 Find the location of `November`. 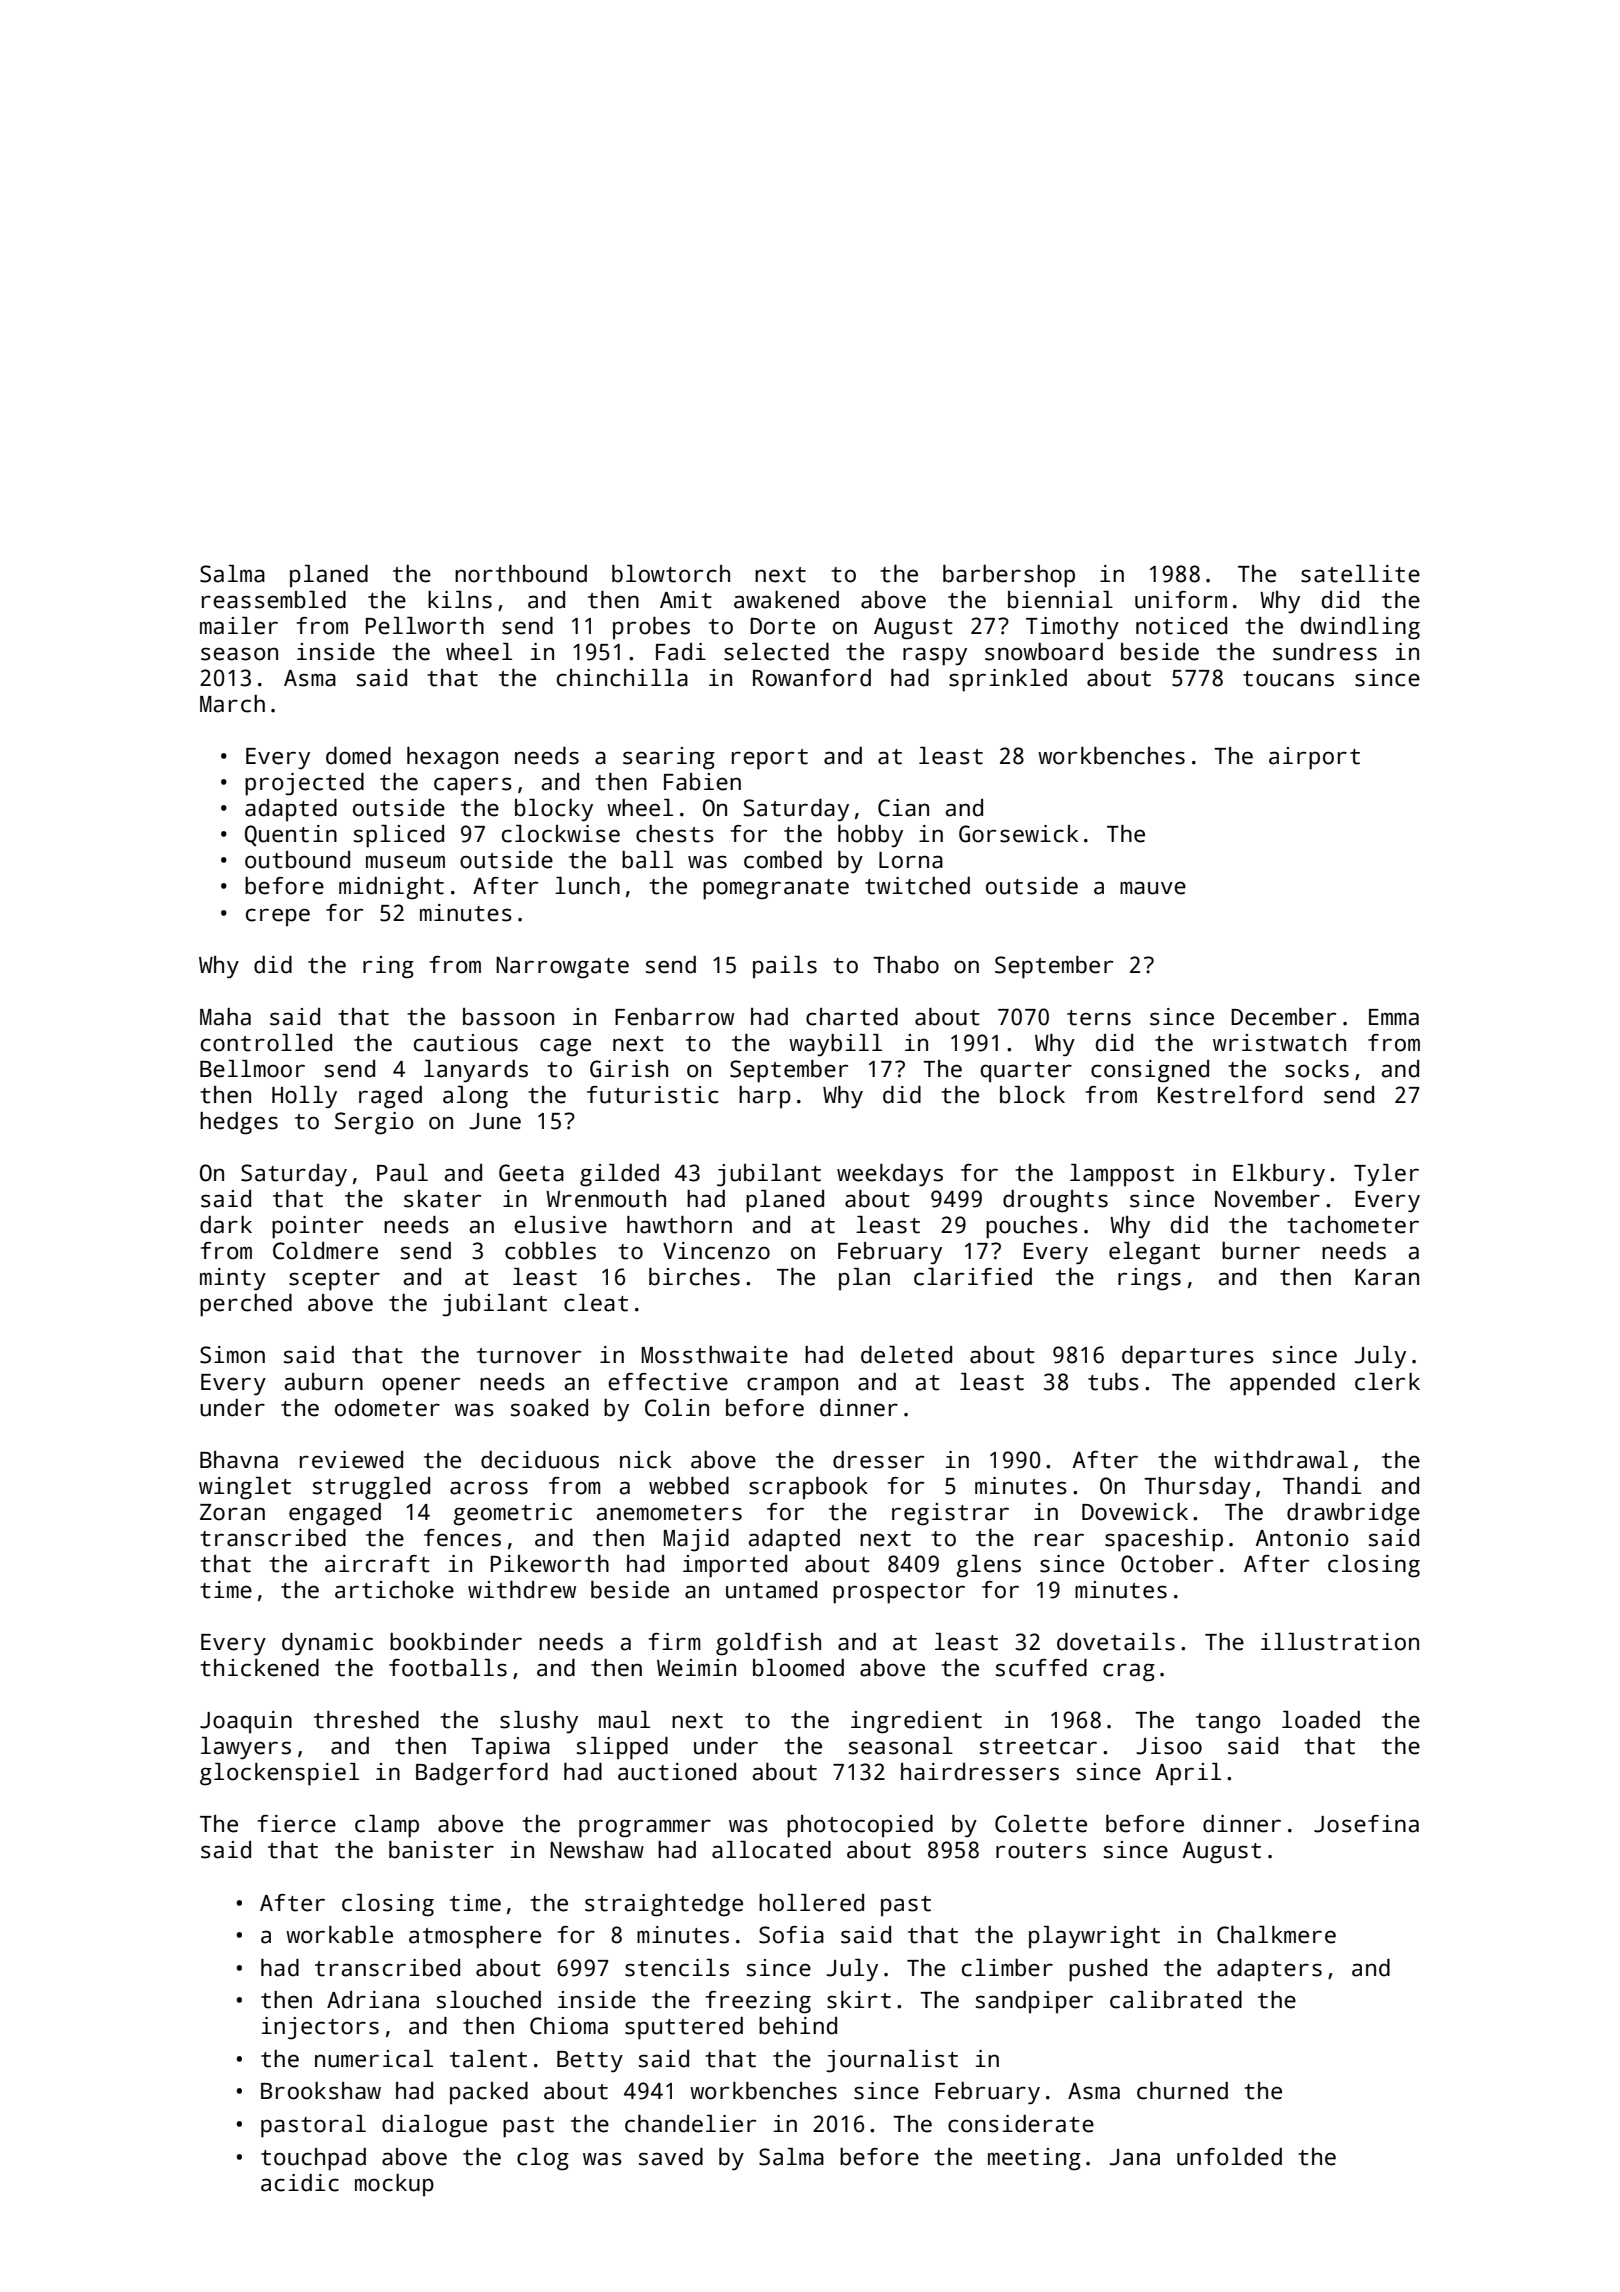

November is located at coordinates (1267, 1199).
